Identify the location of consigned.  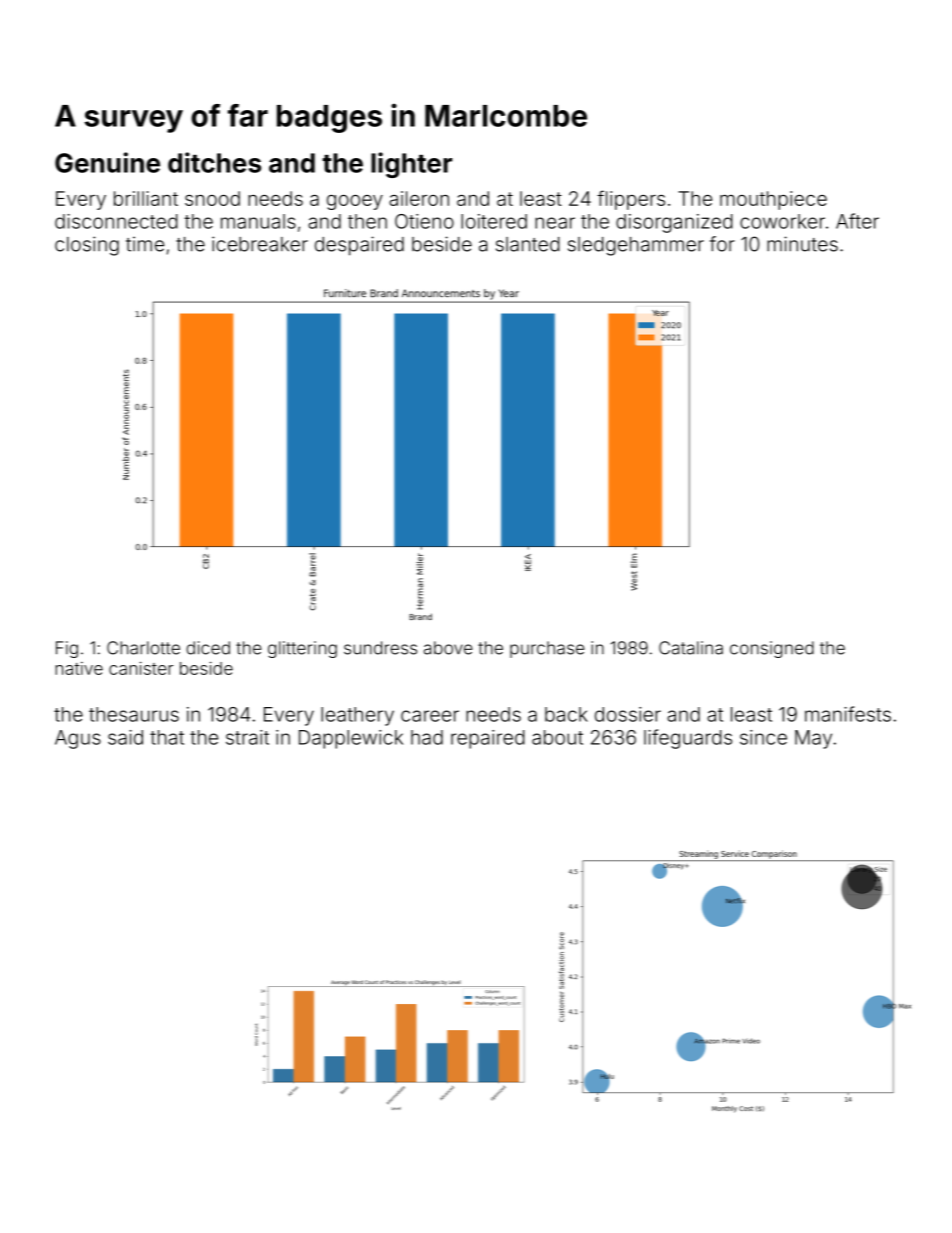
(772, 649).
